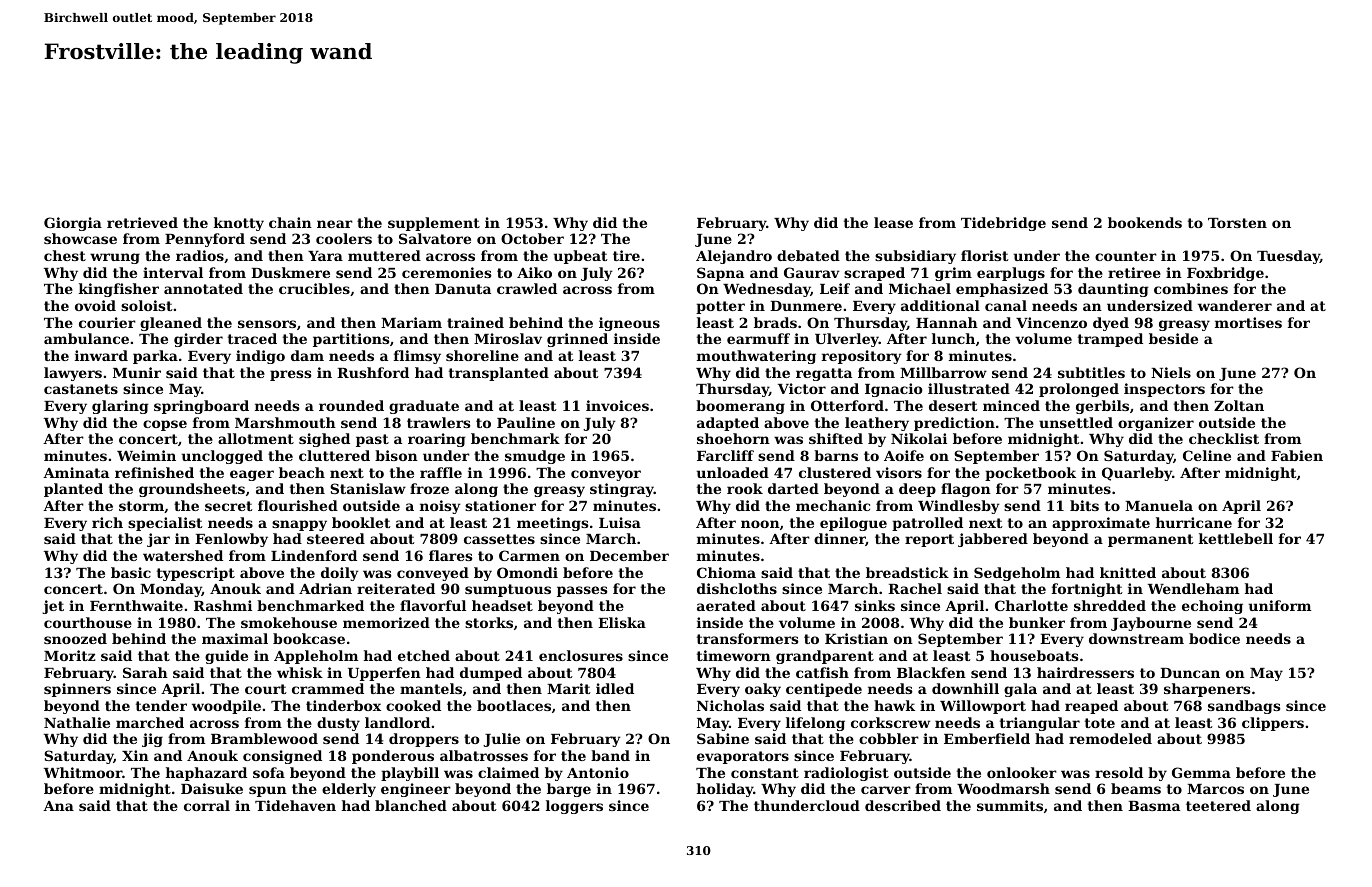 Image resolution: width=1372 pixels, height=887 pixels. What do you see at coordinates (1237, 223) in the image?
I see `Torsten` at bounding box center [1237, 223].
